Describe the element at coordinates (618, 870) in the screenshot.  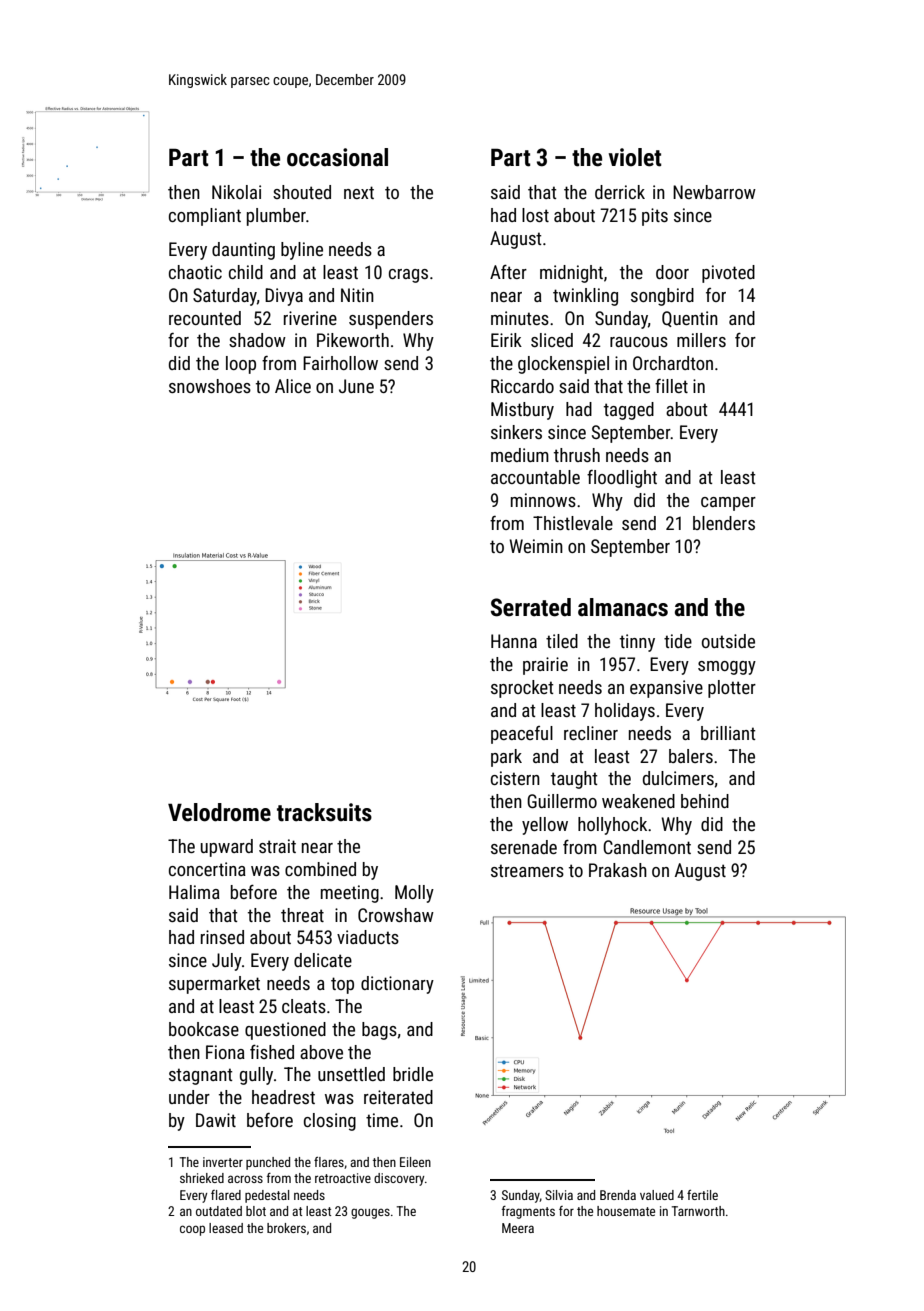
I see `Prakash` at that location.
